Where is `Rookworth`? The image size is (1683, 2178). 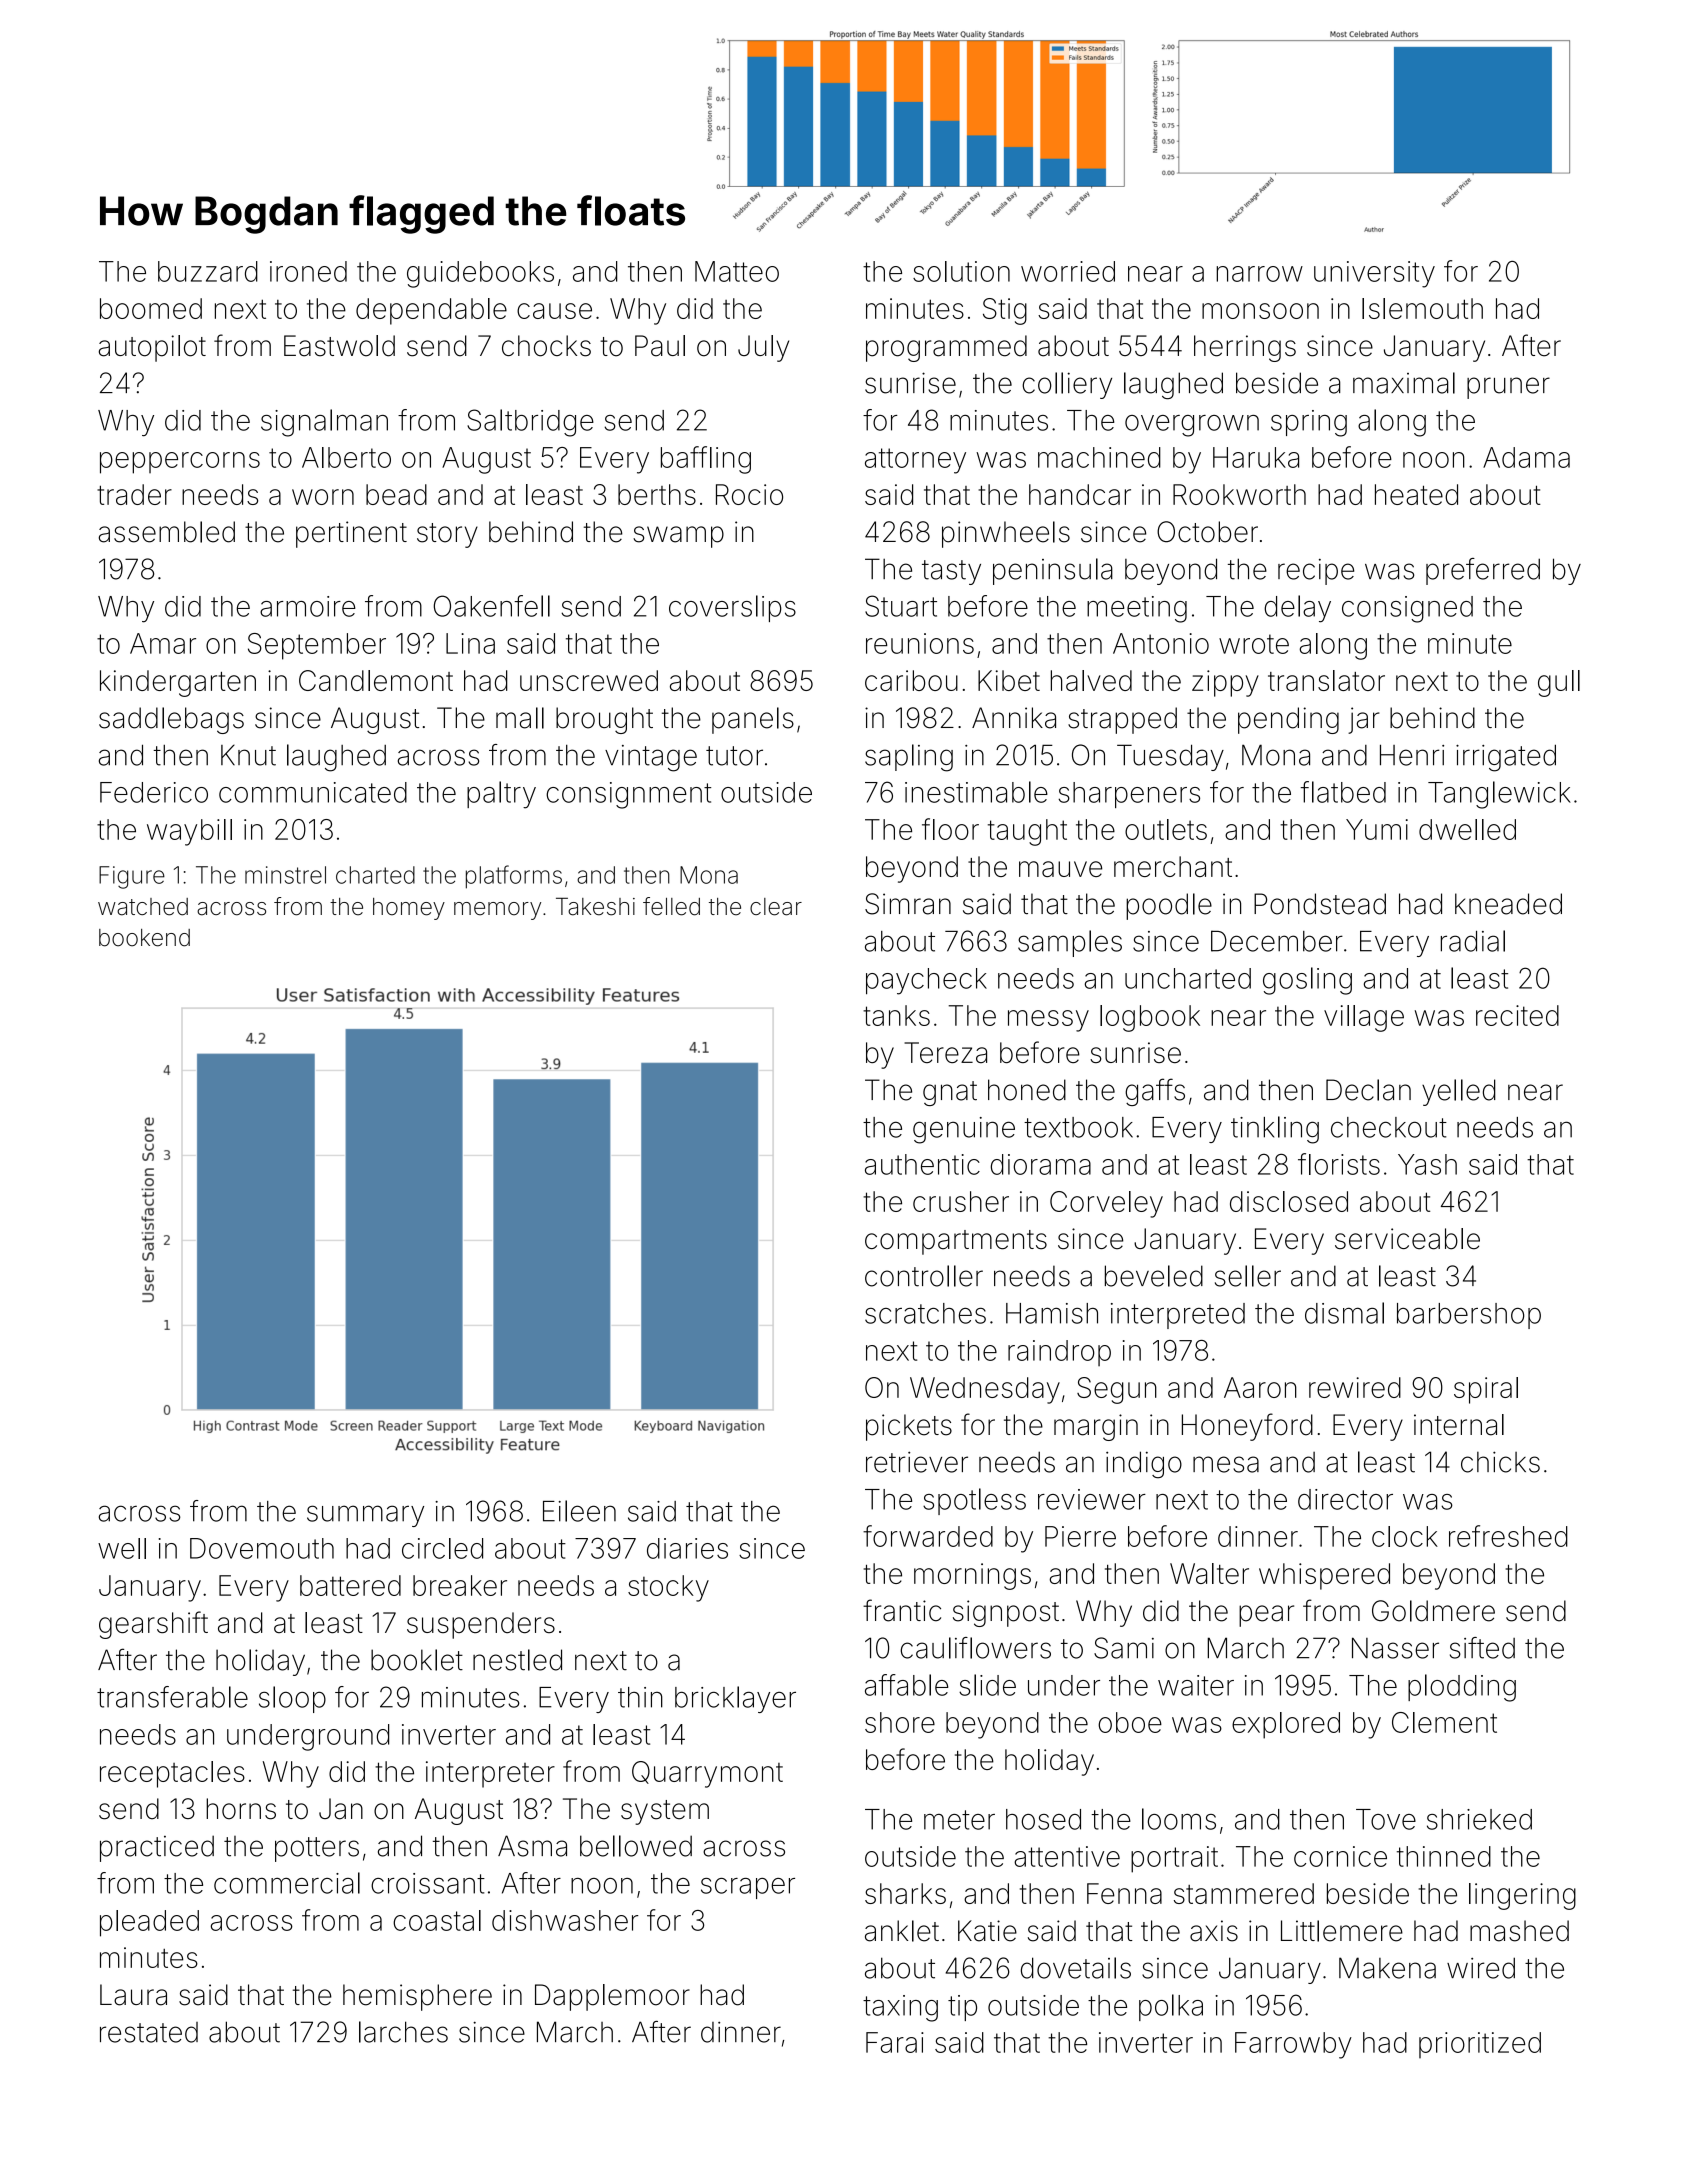
Rookworth is located at coordinates (1239, 494).
